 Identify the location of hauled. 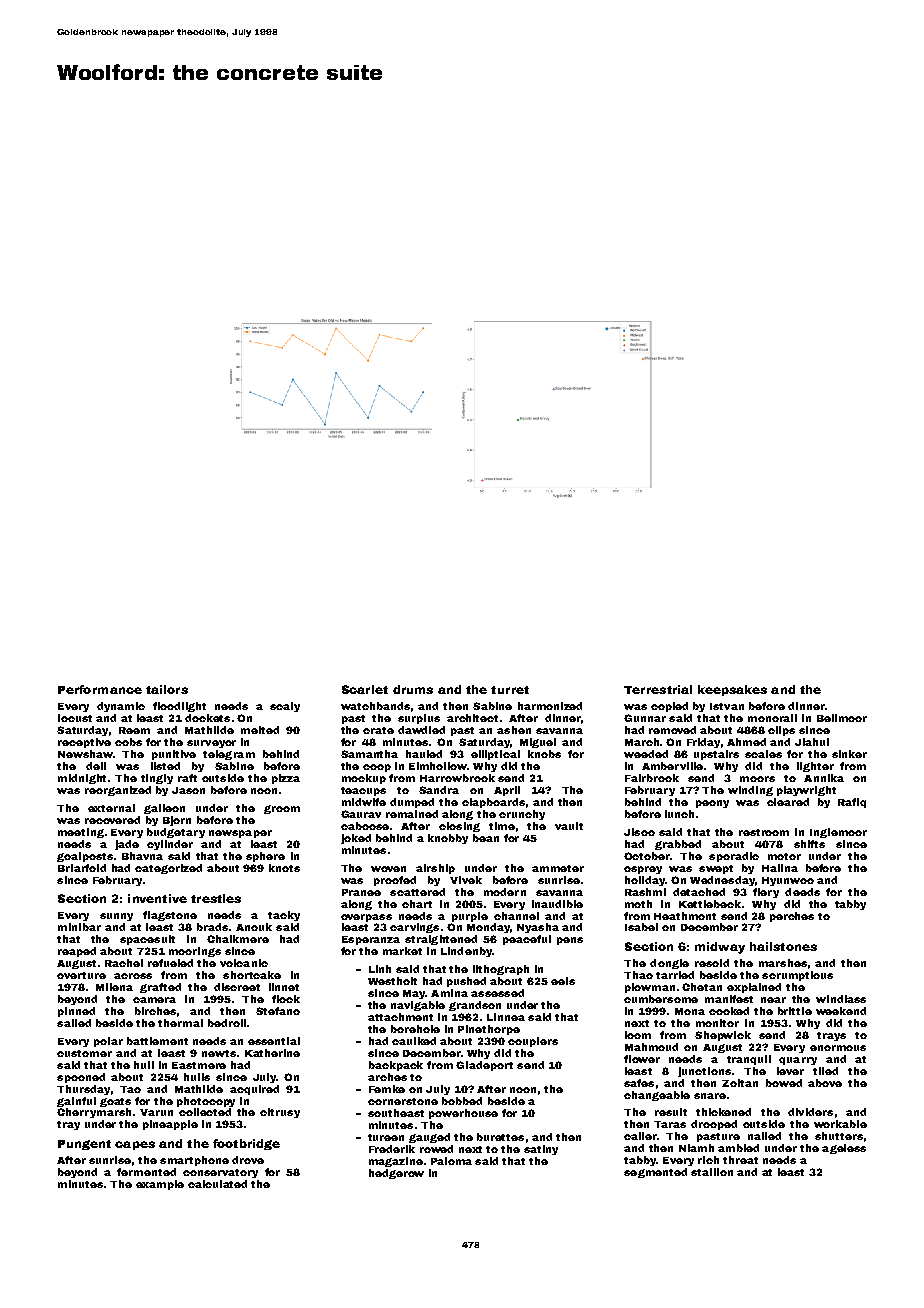
(424, 754).
